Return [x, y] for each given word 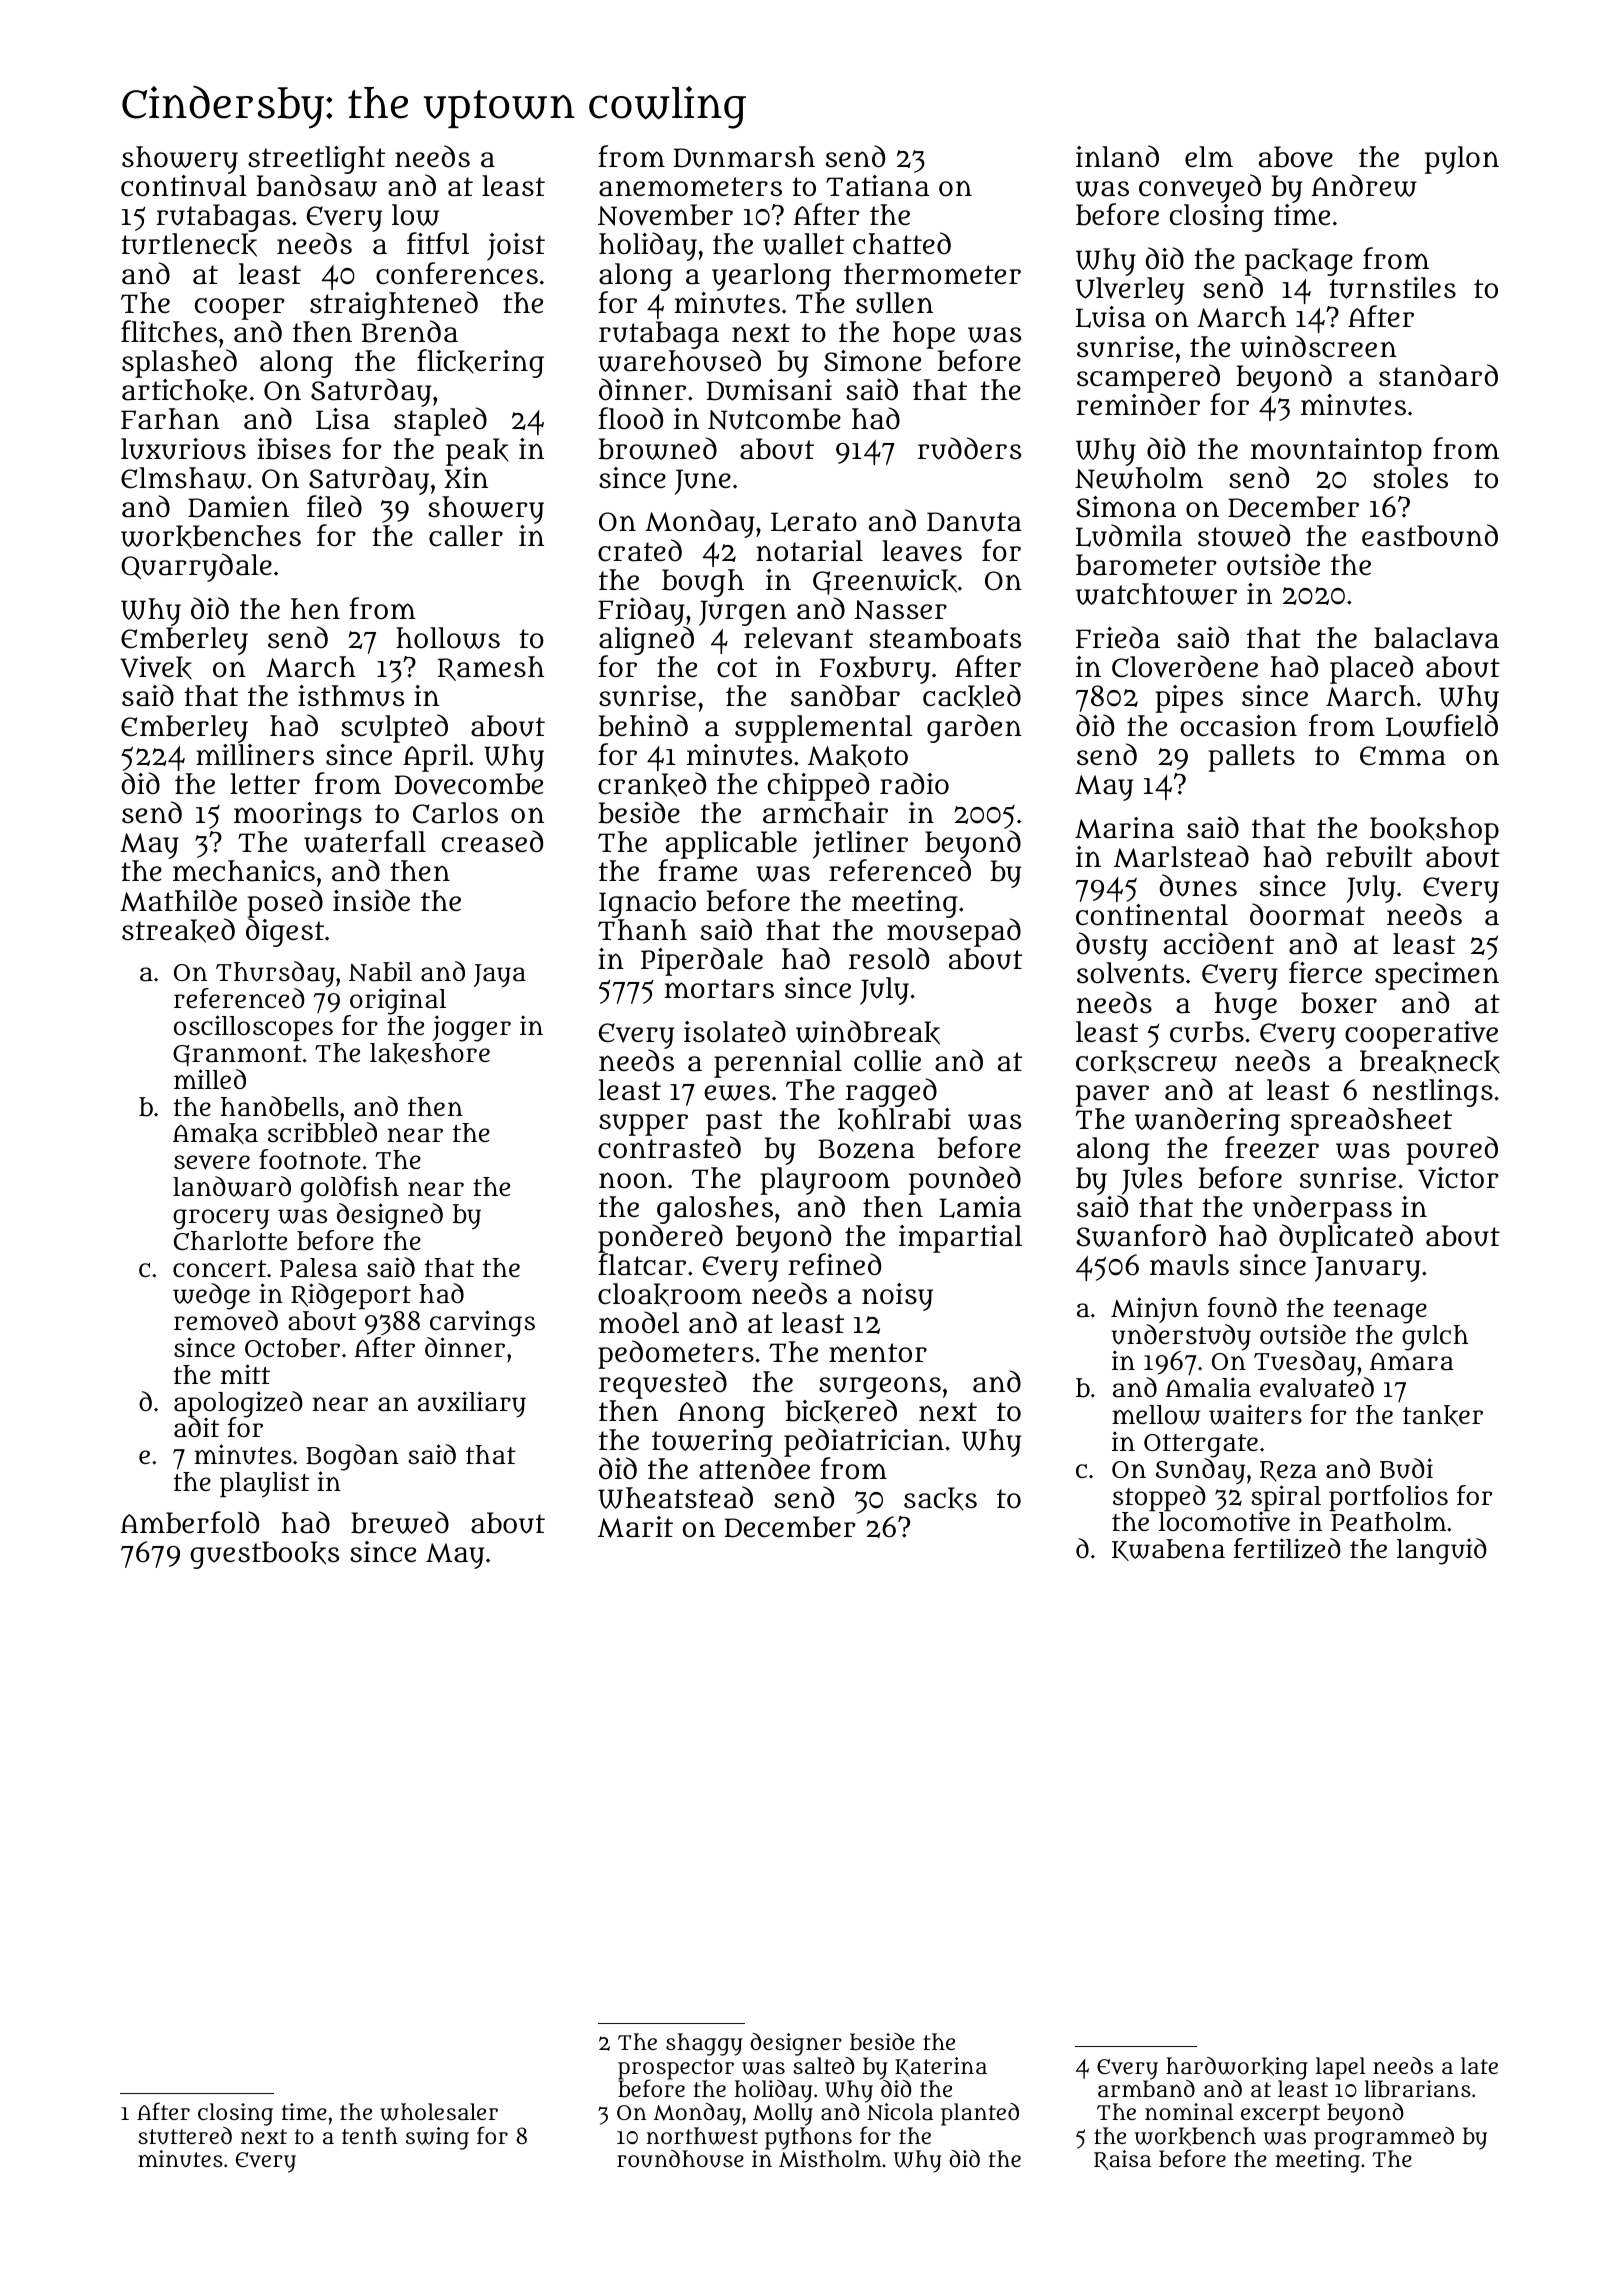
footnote [310, 1159]
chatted [902, 243]
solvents [1130, 973]
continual [184, 186]
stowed [1244, 535]
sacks [940, 1499]
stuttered [185, 2135]
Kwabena [1168, 1550]
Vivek [156, 668]
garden [974, 728]
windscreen [1319, 346]
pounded [965, 1180]
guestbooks [264, 1555]
